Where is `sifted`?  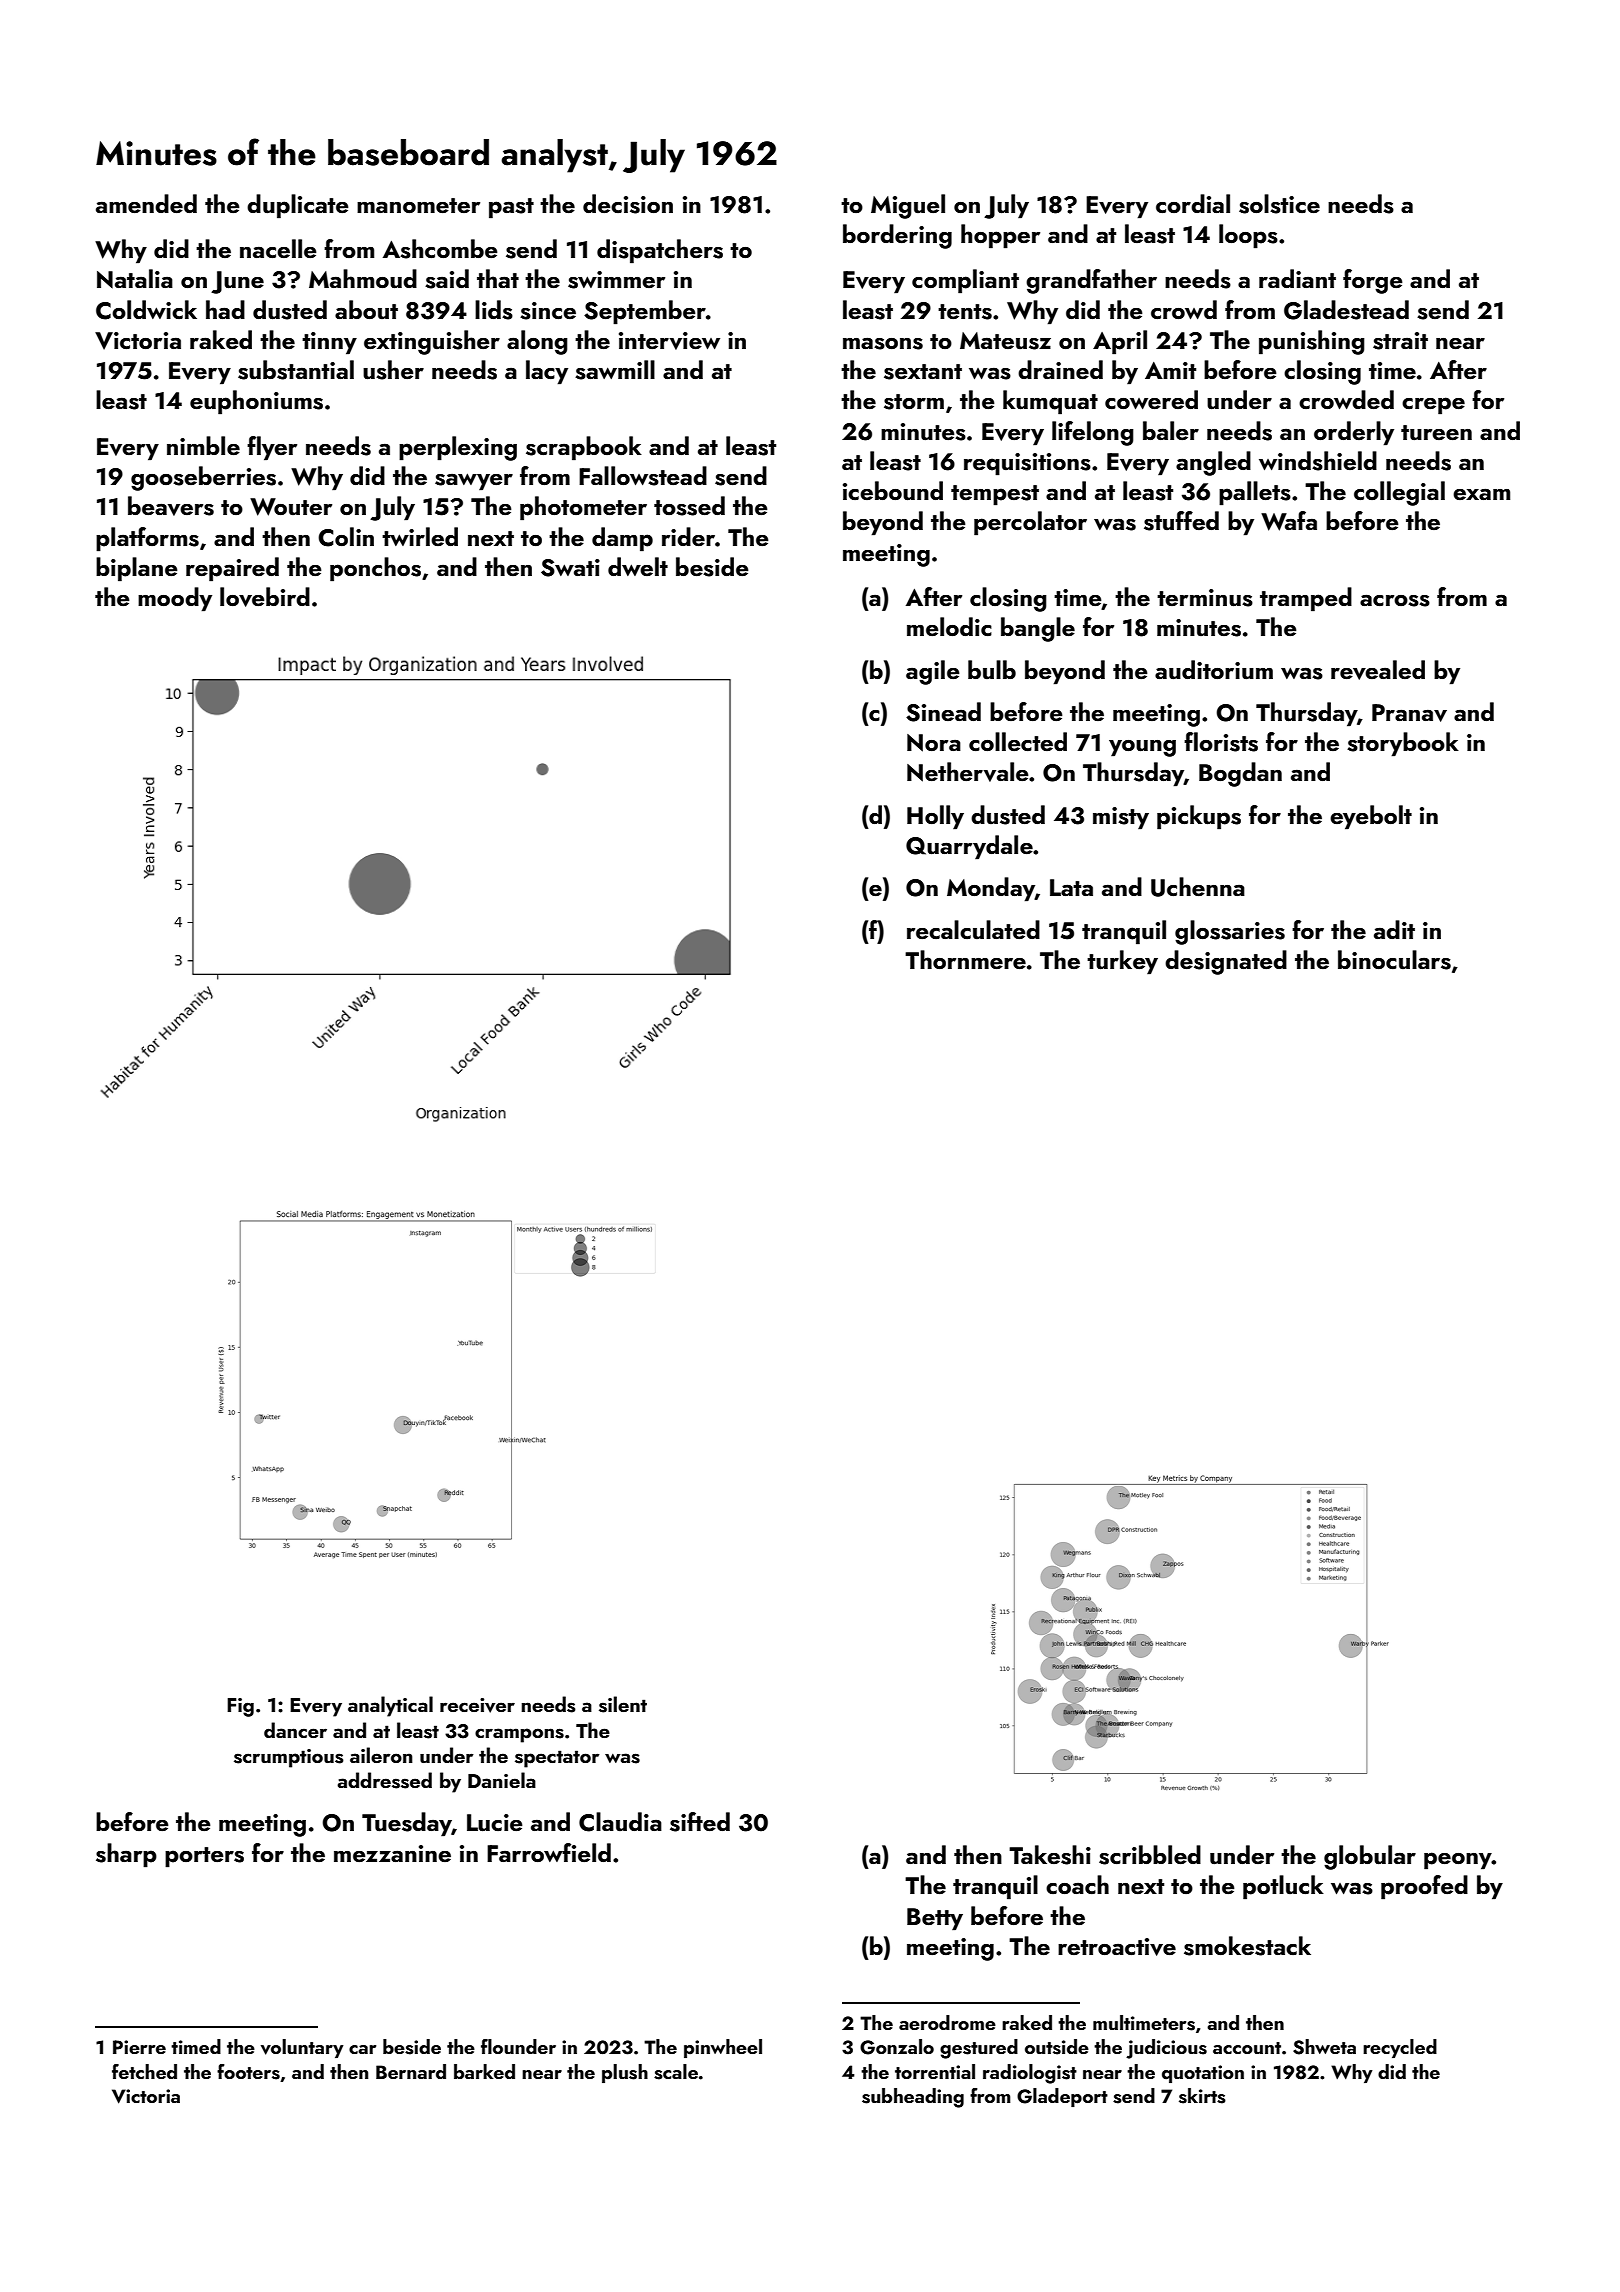
sifted is located at coordinates (700, 1822).
